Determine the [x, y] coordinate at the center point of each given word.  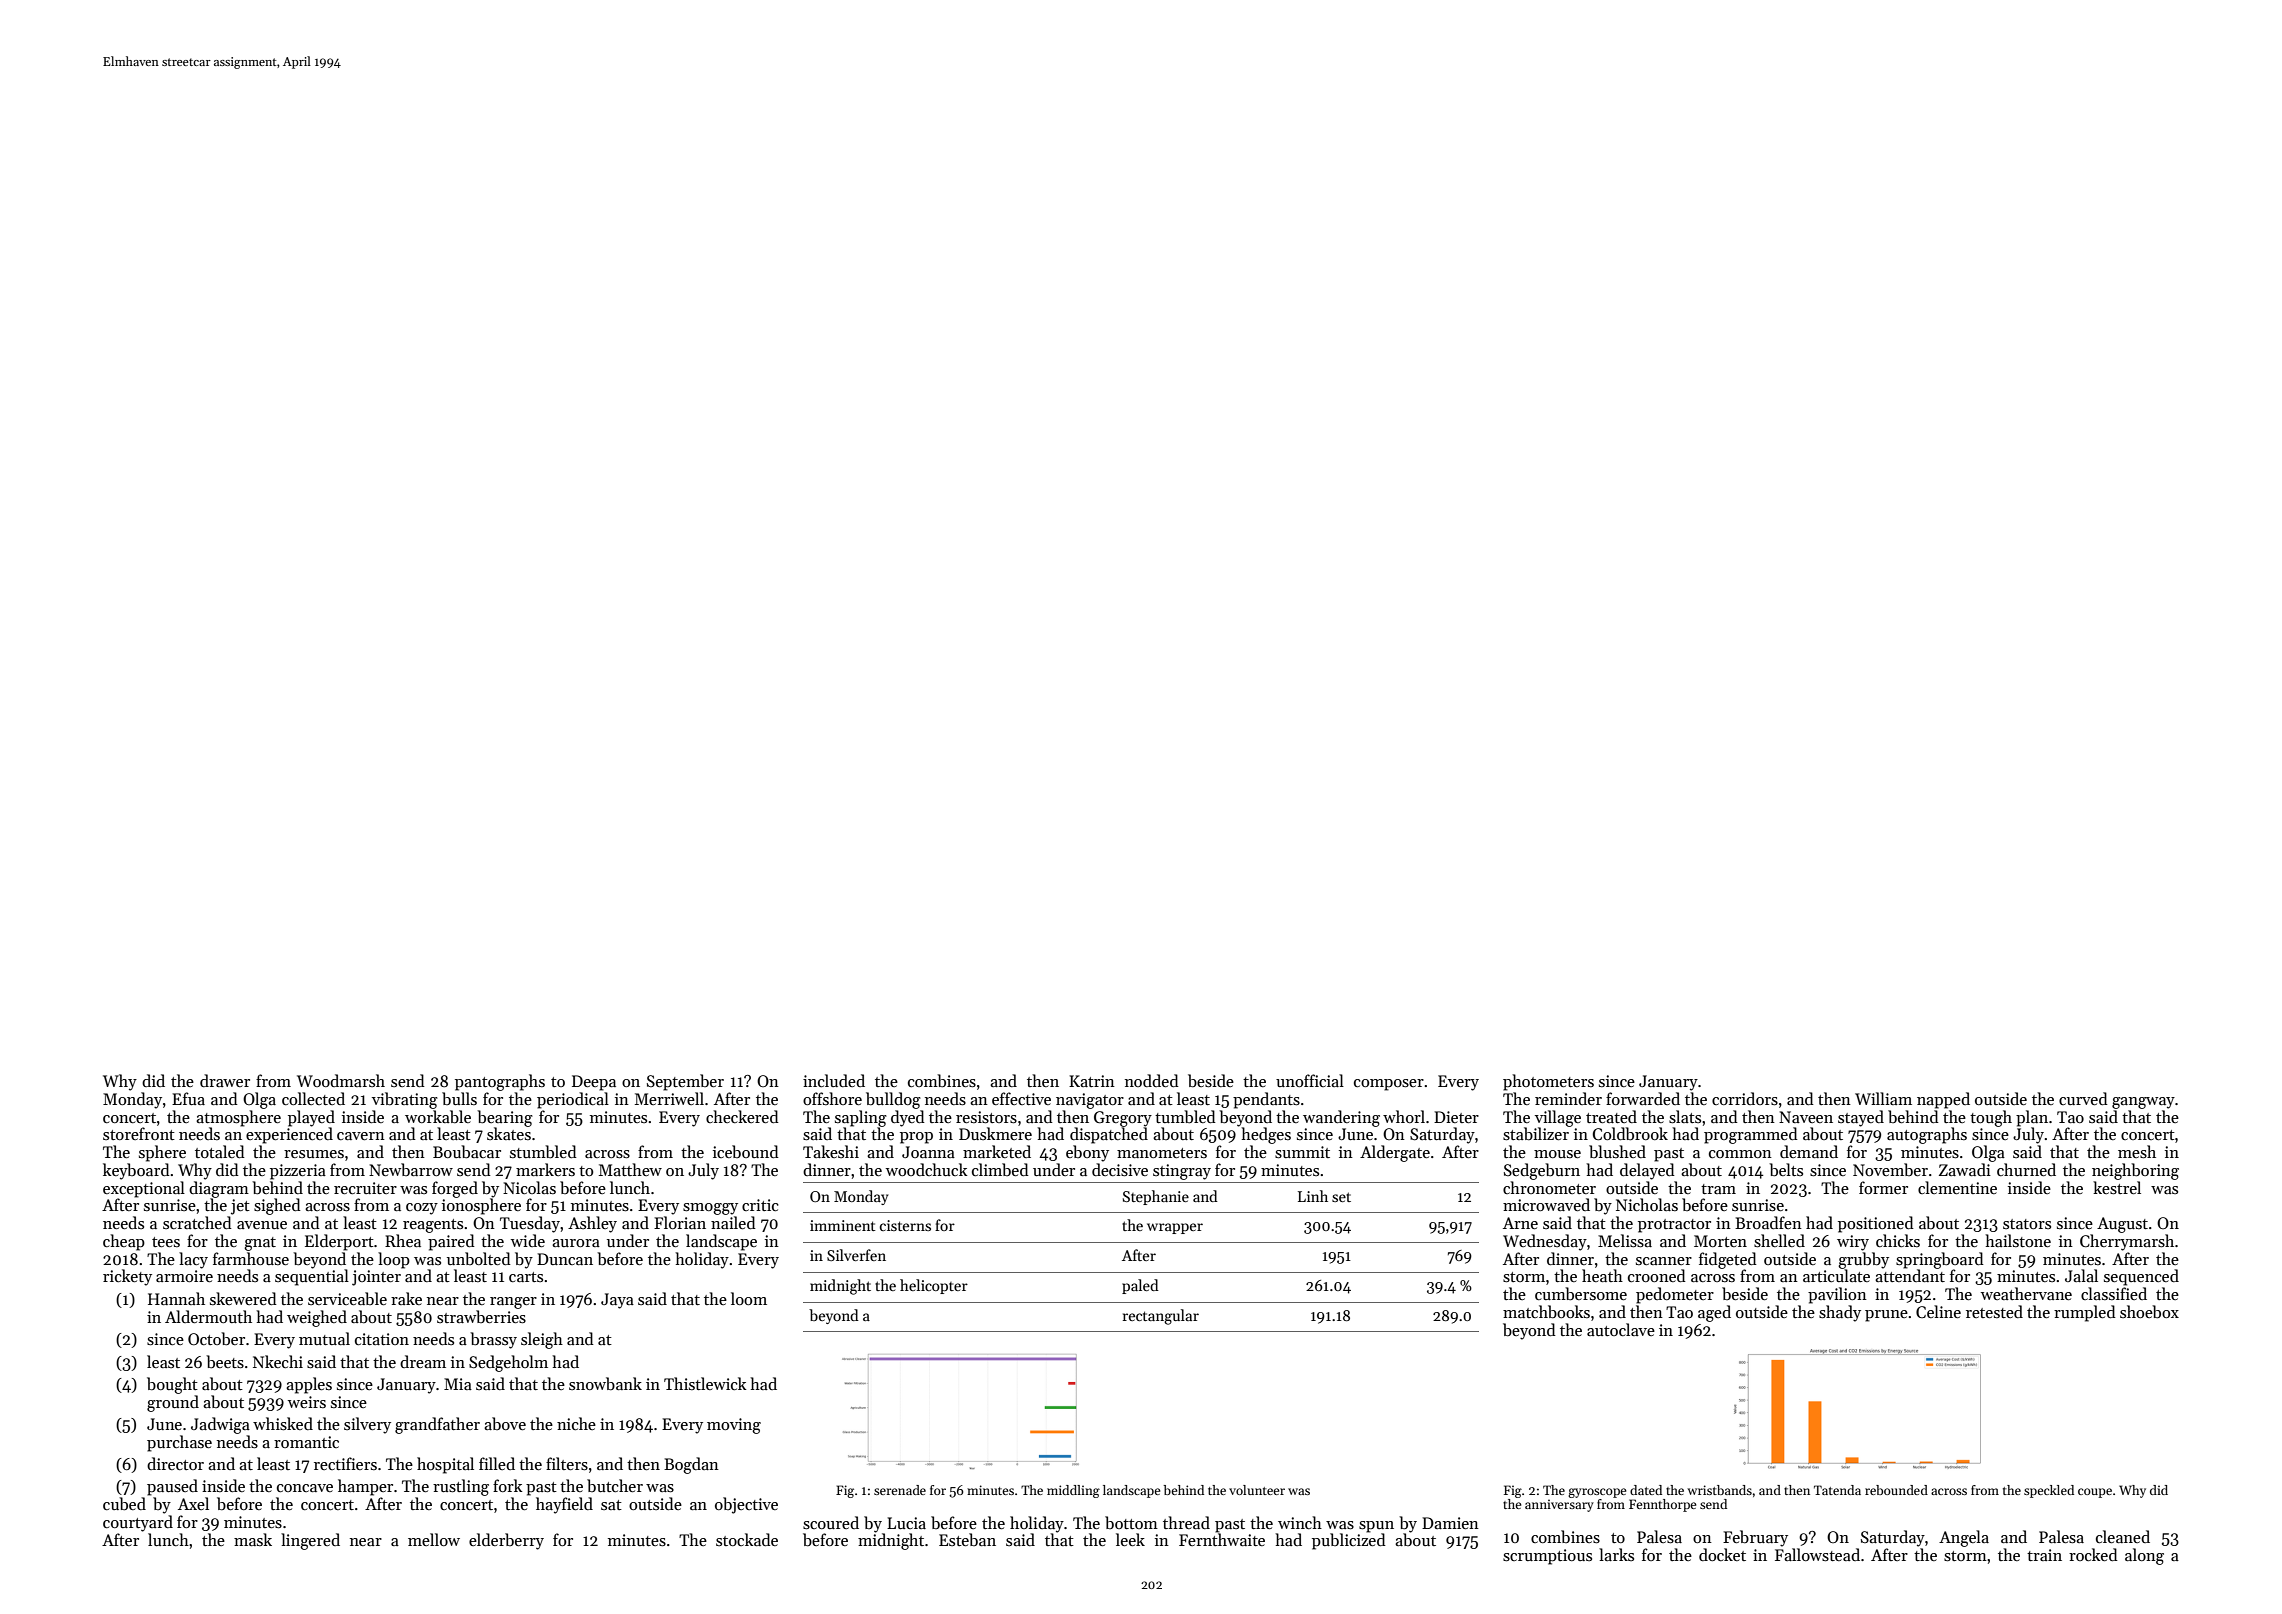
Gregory [1123, 1119]
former [1883, 1187]
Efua [188, 1098]
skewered [243, 1298]
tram [1718, 1189]
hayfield [564, 1505]
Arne [1520, 1223]
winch [1300, 1522]
